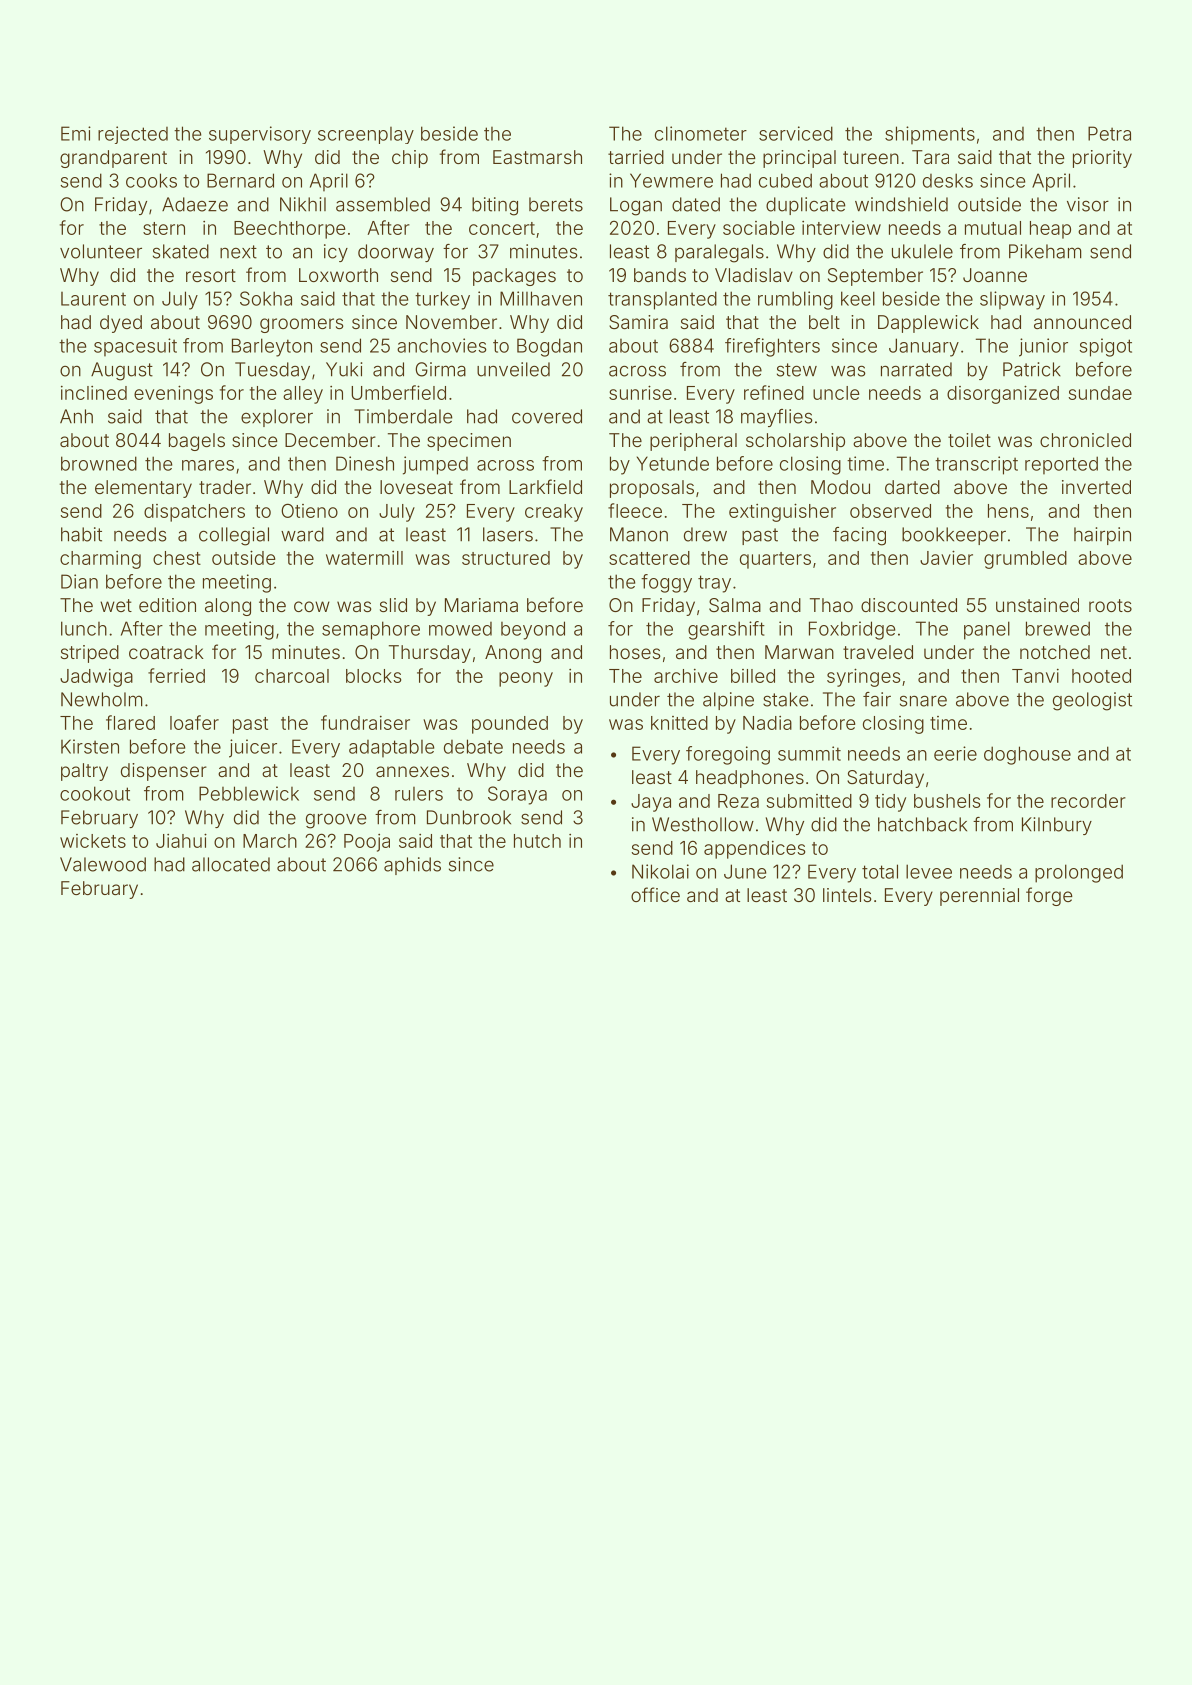 The height and width of the screenshot is (1685, 1192). I want to click on screenplay, so click(366, 135).
